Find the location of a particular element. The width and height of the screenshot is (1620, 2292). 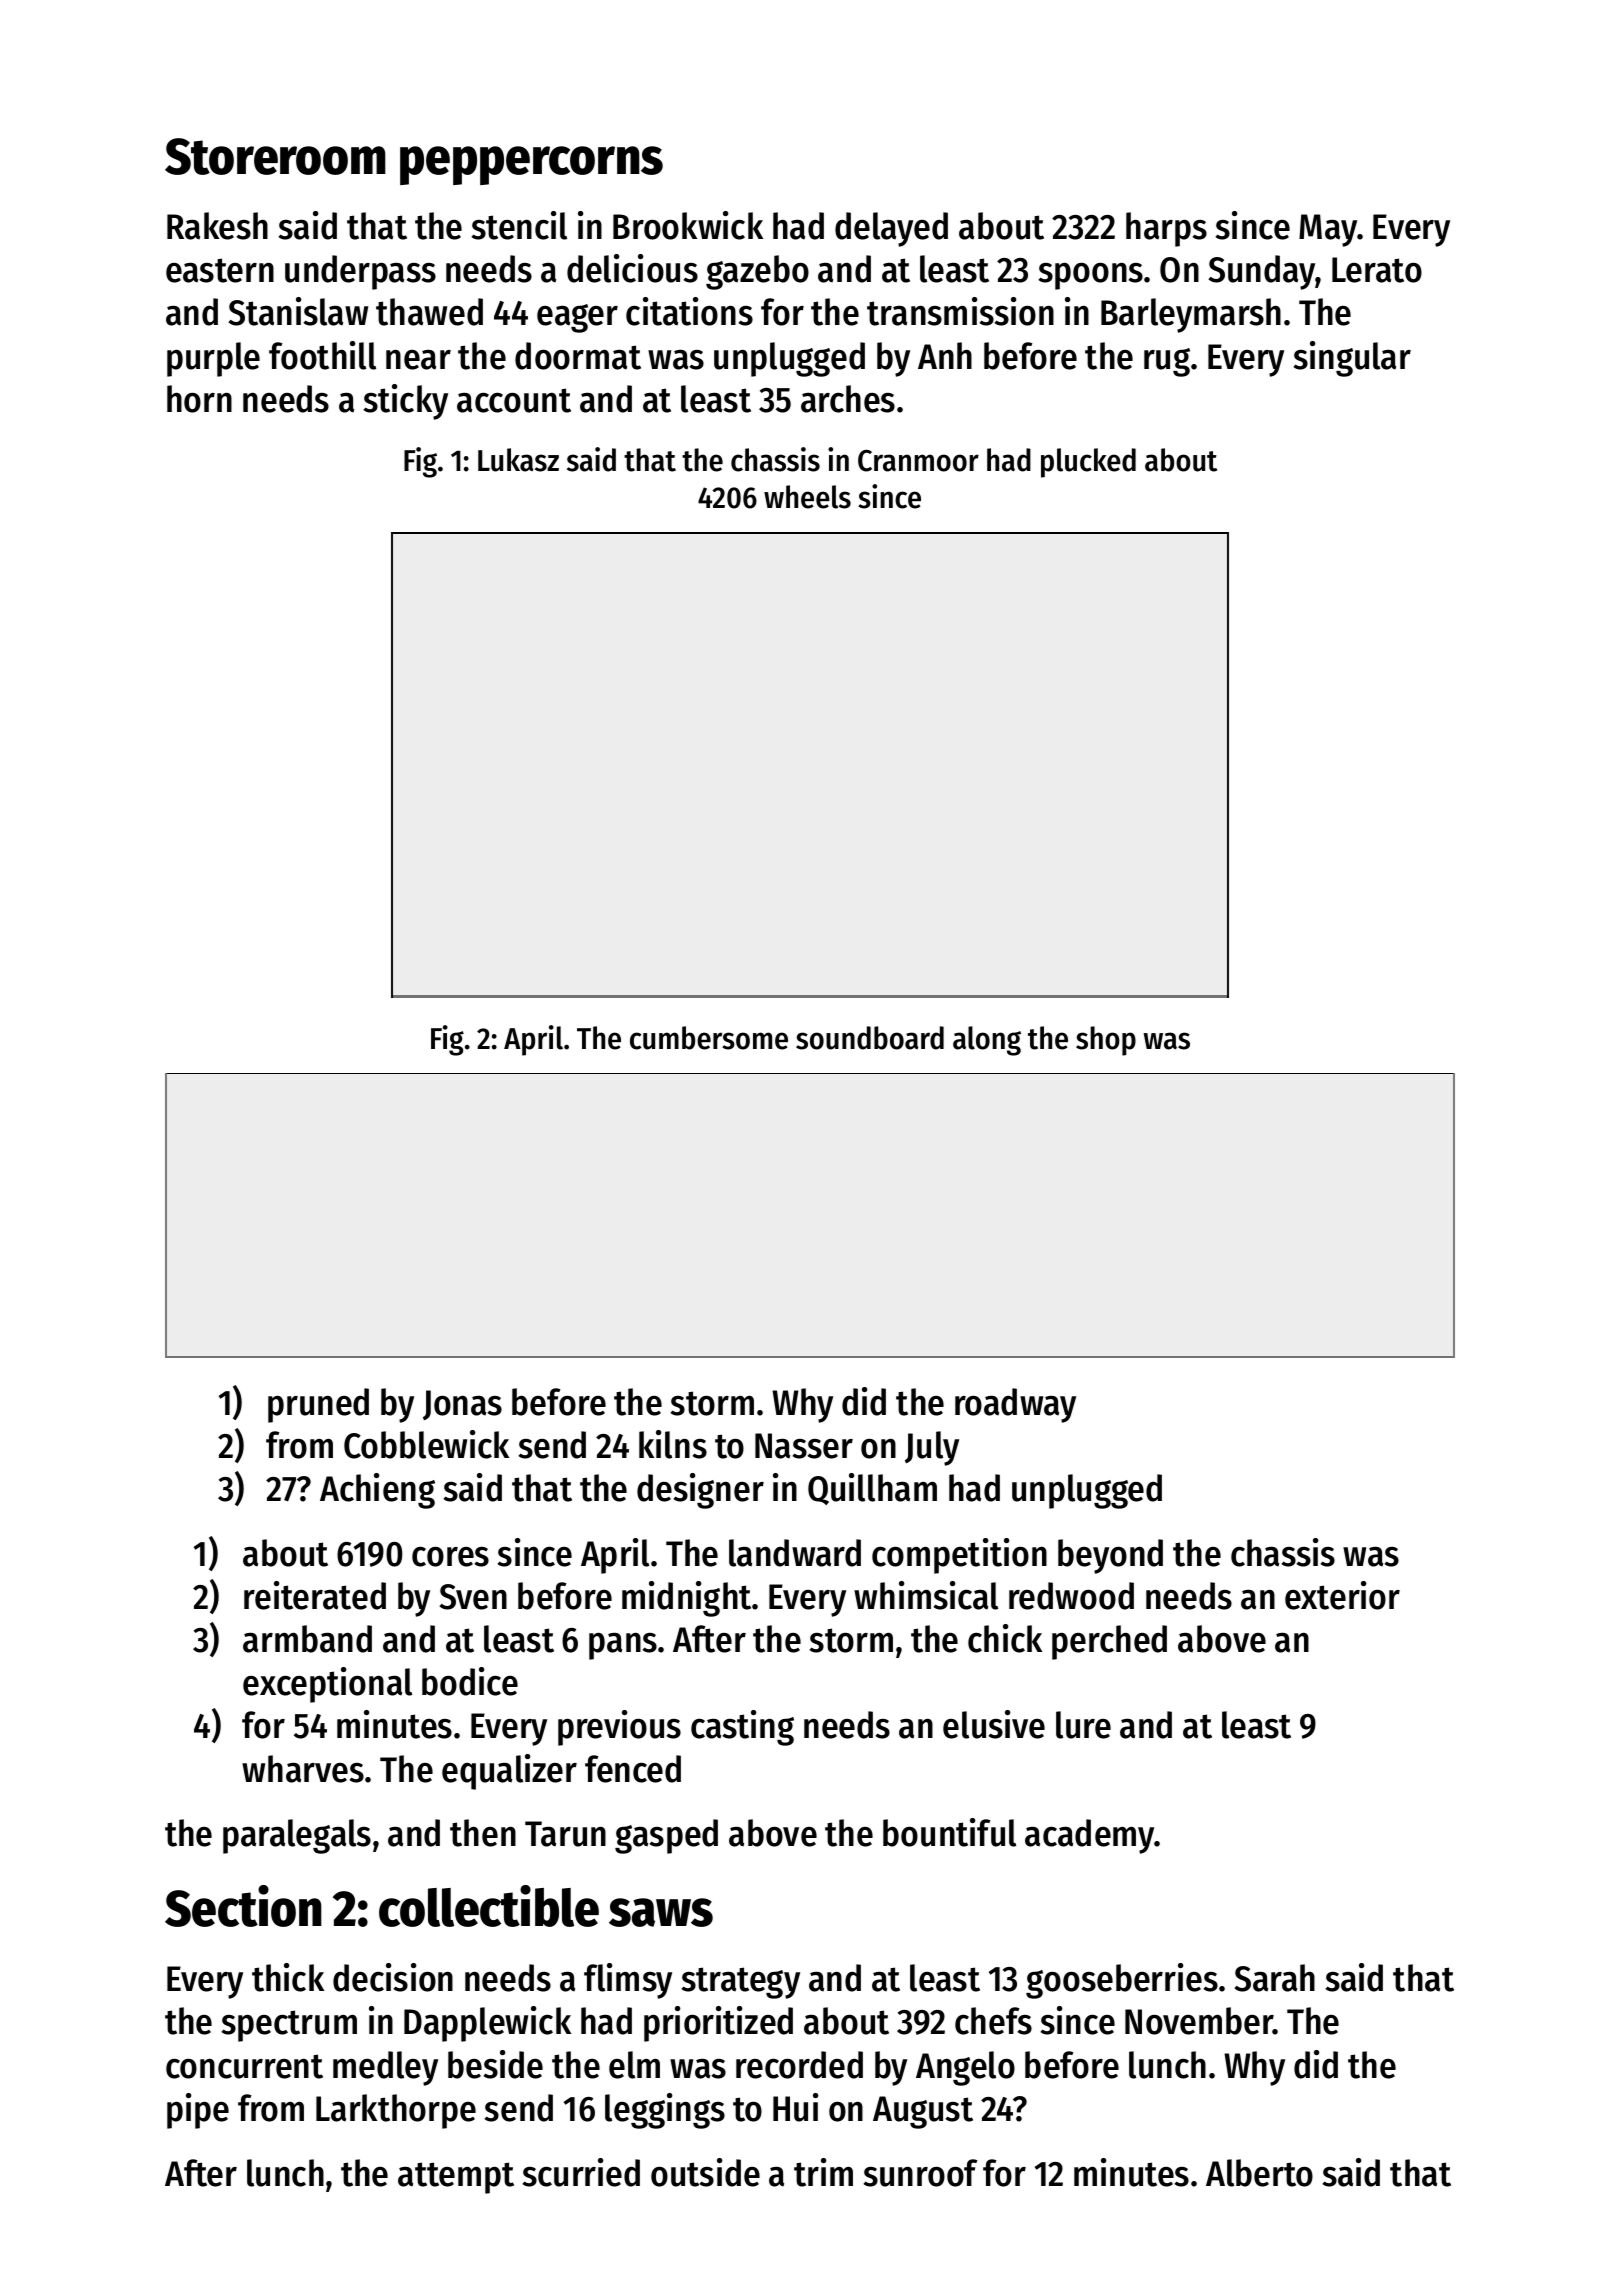

pipe is located at coordinates (198, 2111).
